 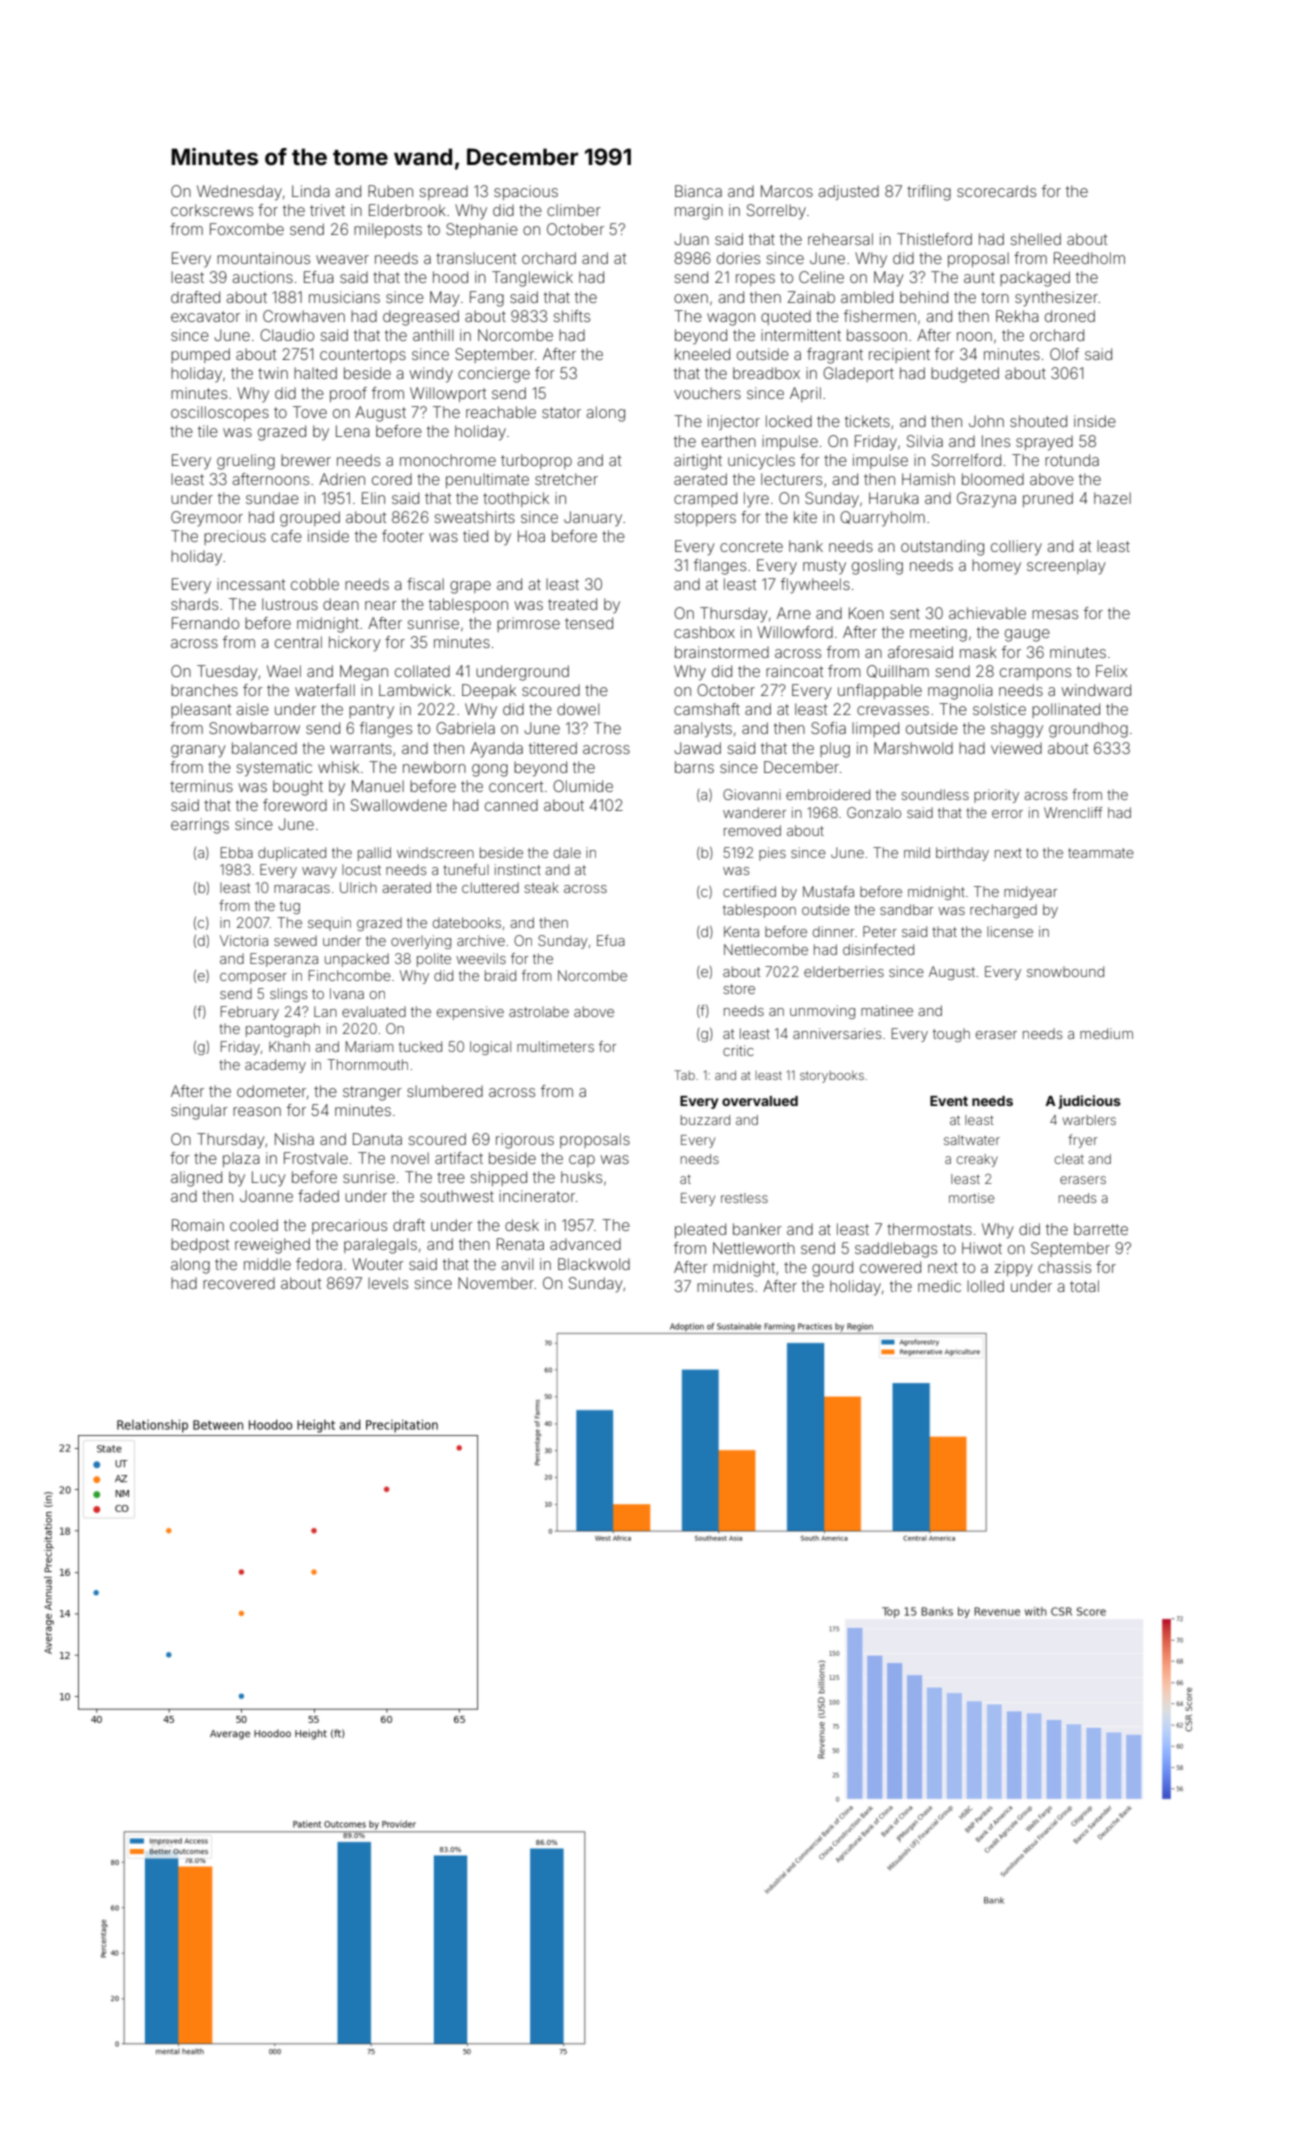 What do you see at coordinates (1089, 258) in the image?
I see `Reedholm` at bounding box center [1089, 258].
